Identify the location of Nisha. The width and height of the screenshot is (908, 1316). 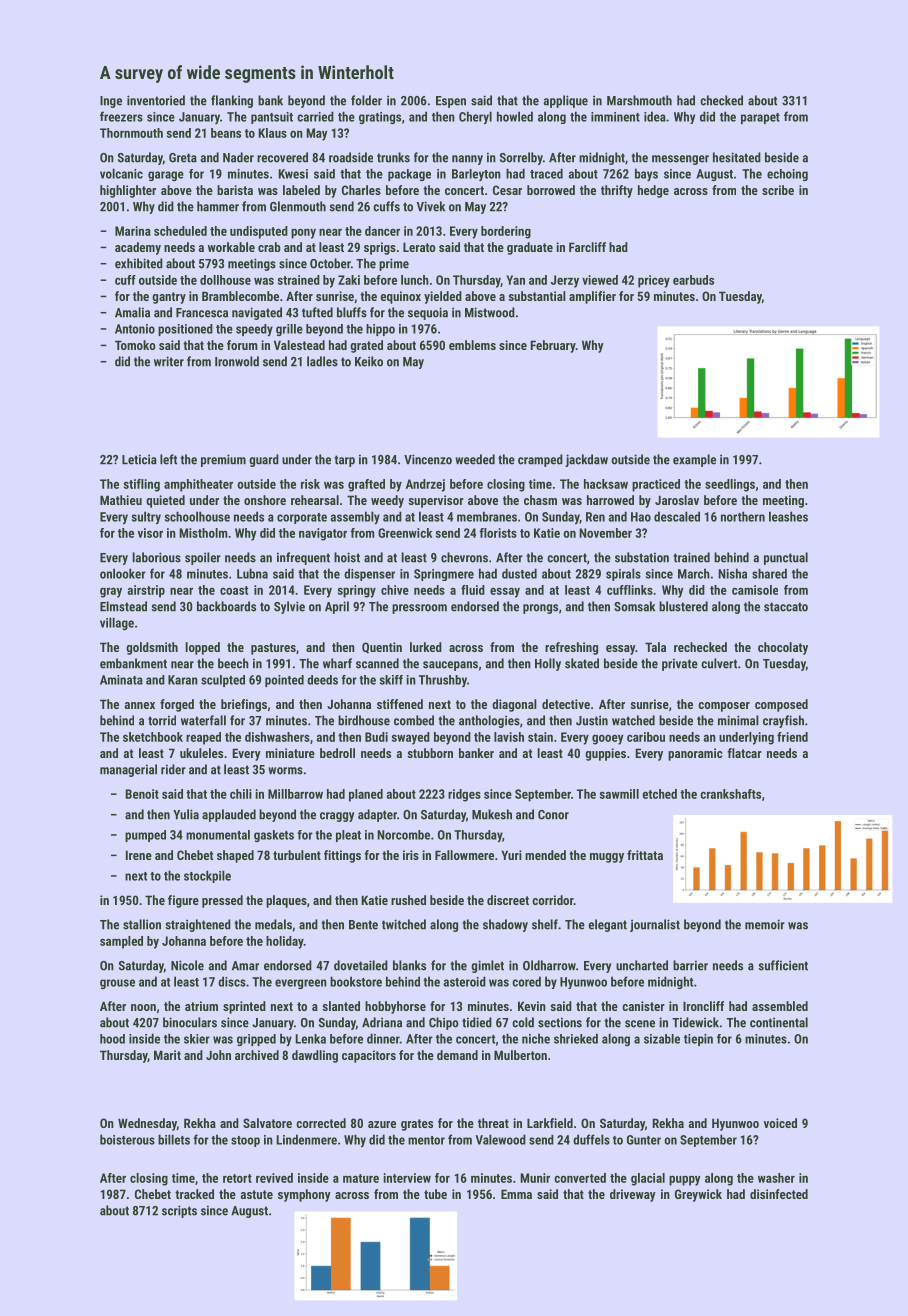
(732, 573).
